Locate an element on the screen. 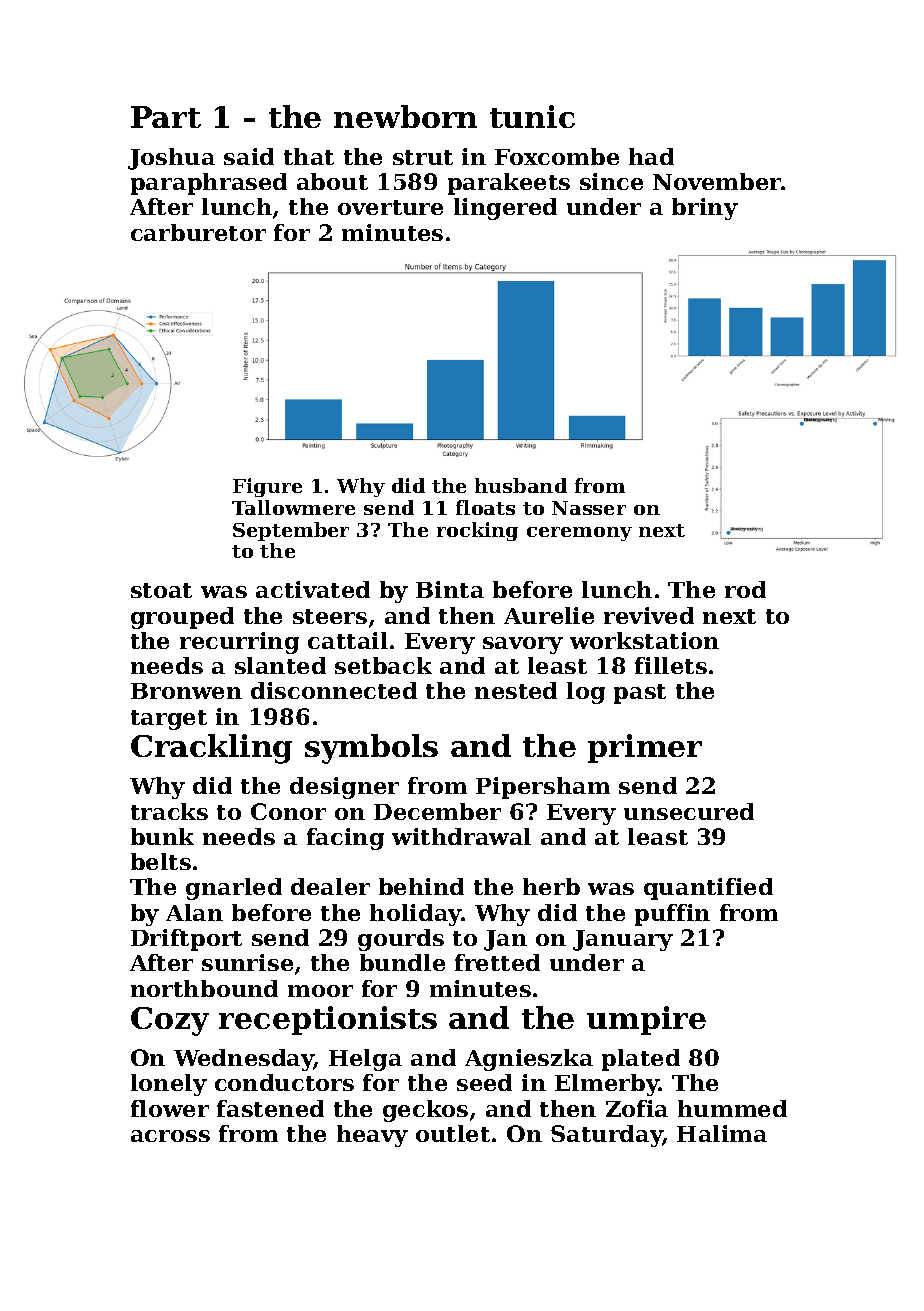 The image size is (924, 1311). said is located at coordinates (249, 156).
